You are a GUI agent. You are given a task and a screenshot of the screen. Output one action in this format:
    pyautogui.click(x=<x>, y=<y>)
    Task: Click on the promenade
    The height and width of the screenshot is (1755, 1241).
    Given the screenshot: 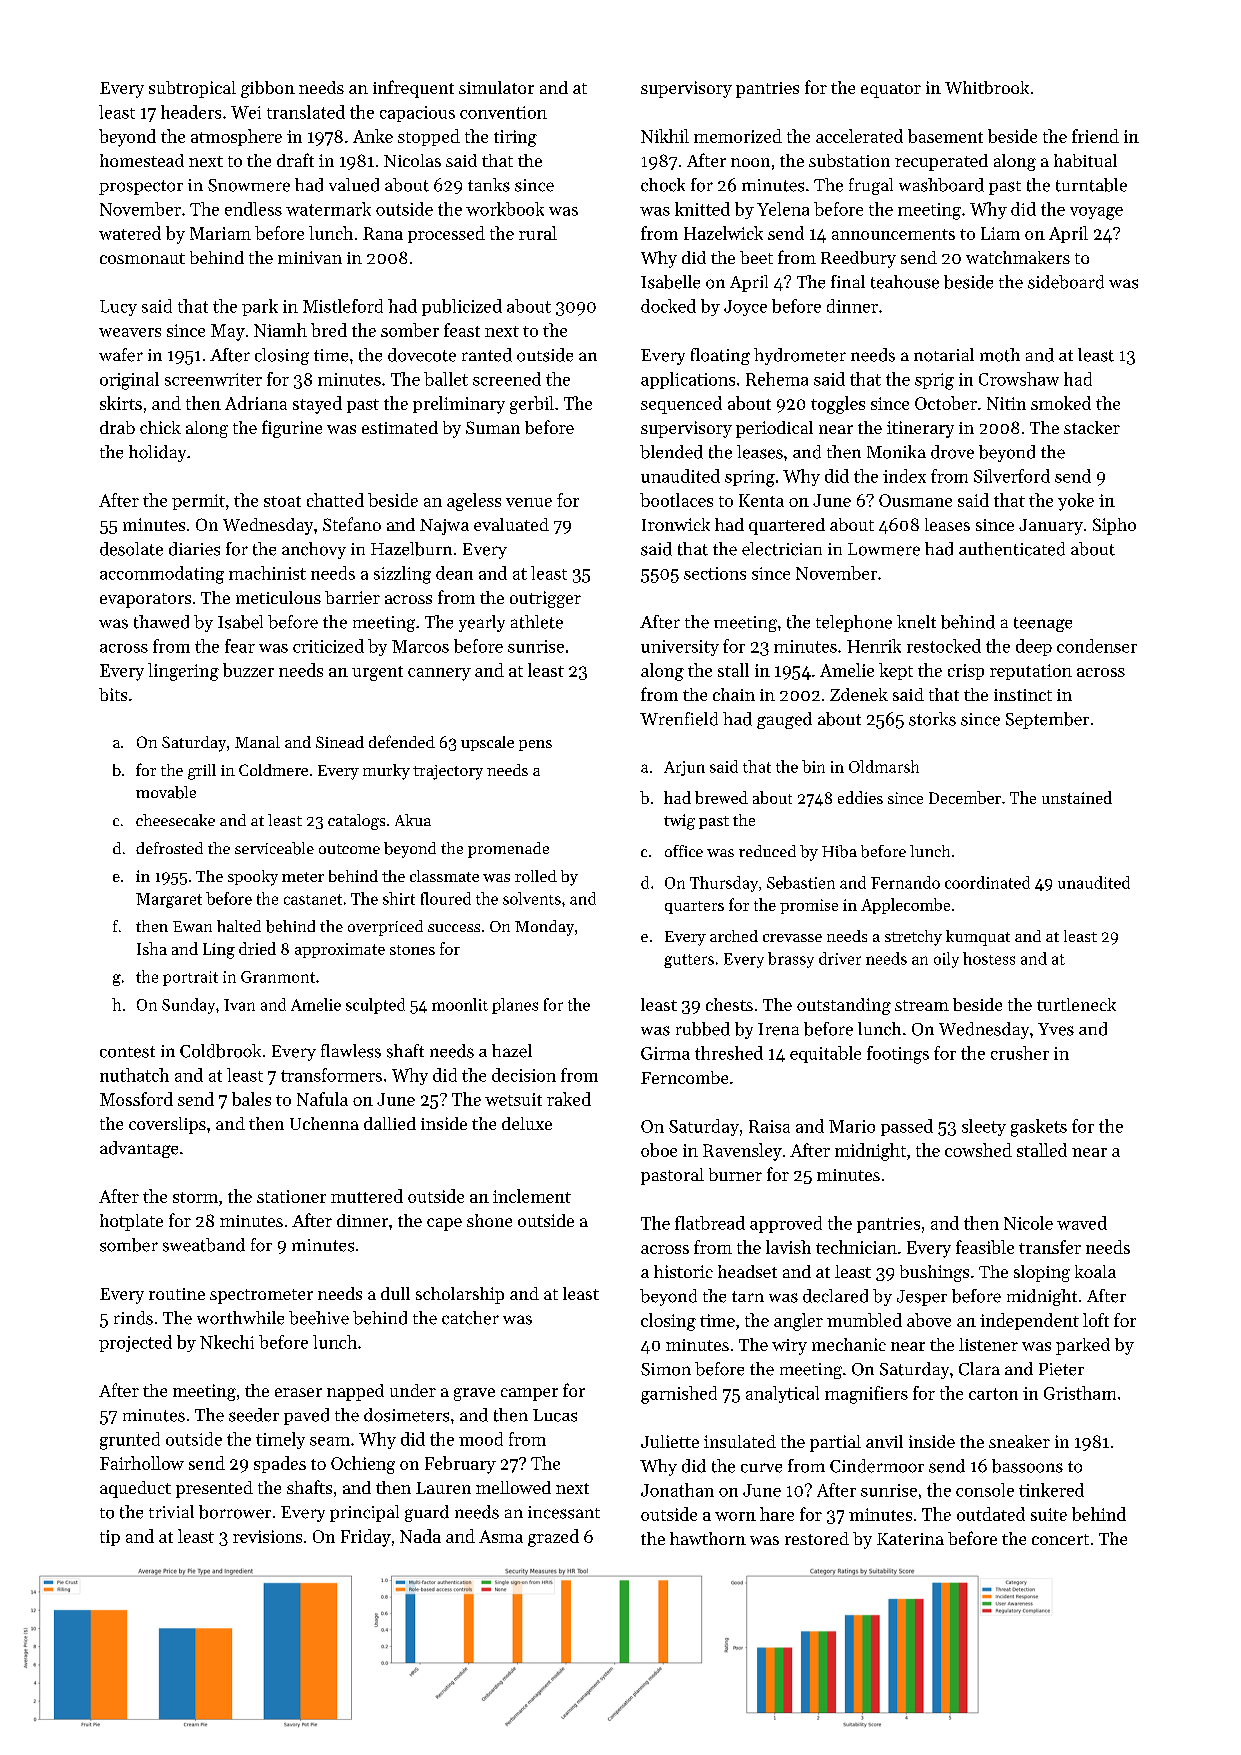 What is the action you would take?
    pyautogui.click(x=508, y=850)
